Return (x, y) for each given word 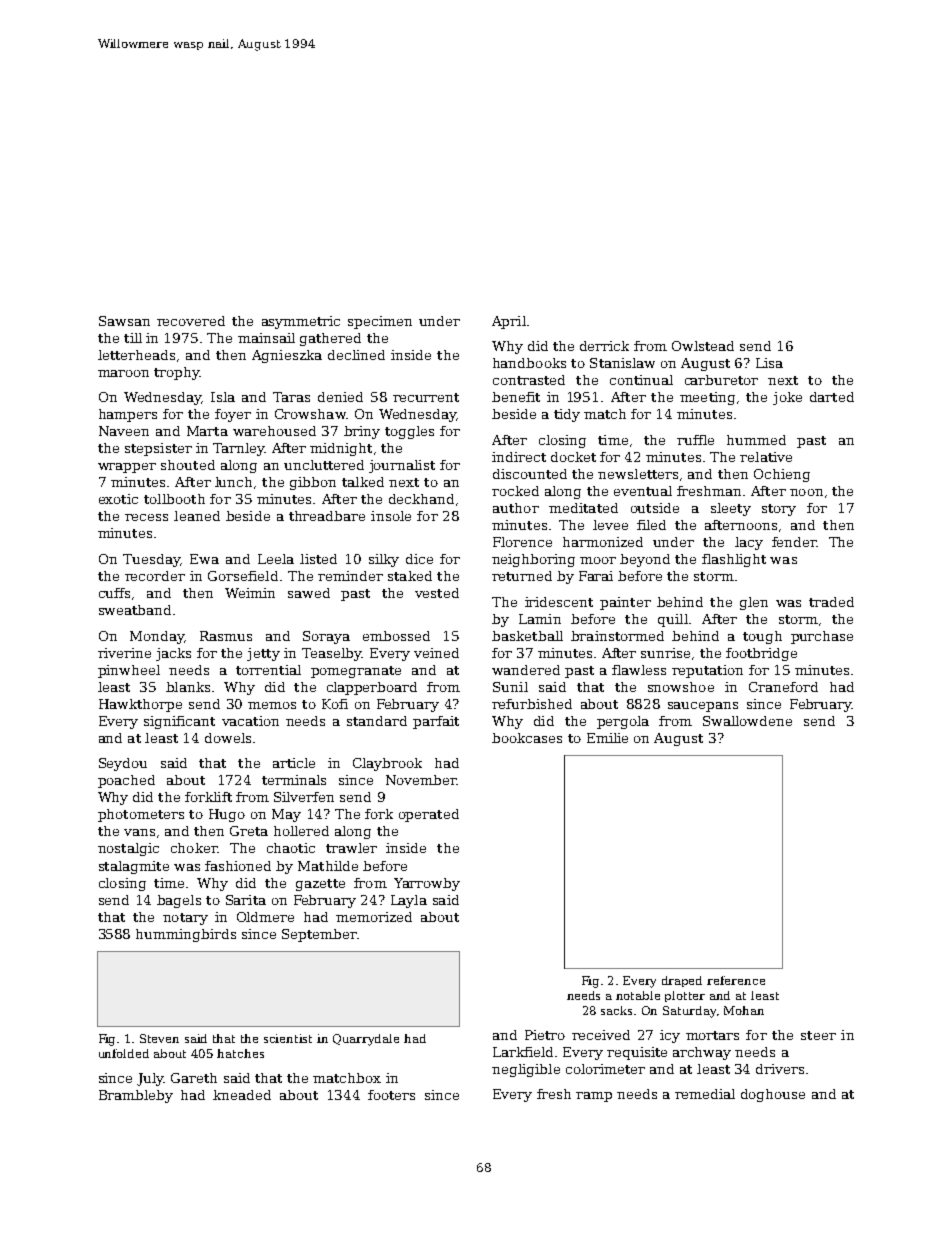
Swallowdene (747, 721)
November (421, 780)
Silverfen (304, 797)
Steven (159, 1038)
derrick (604, 346)
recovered (191, 321)
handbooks (529, 363)
